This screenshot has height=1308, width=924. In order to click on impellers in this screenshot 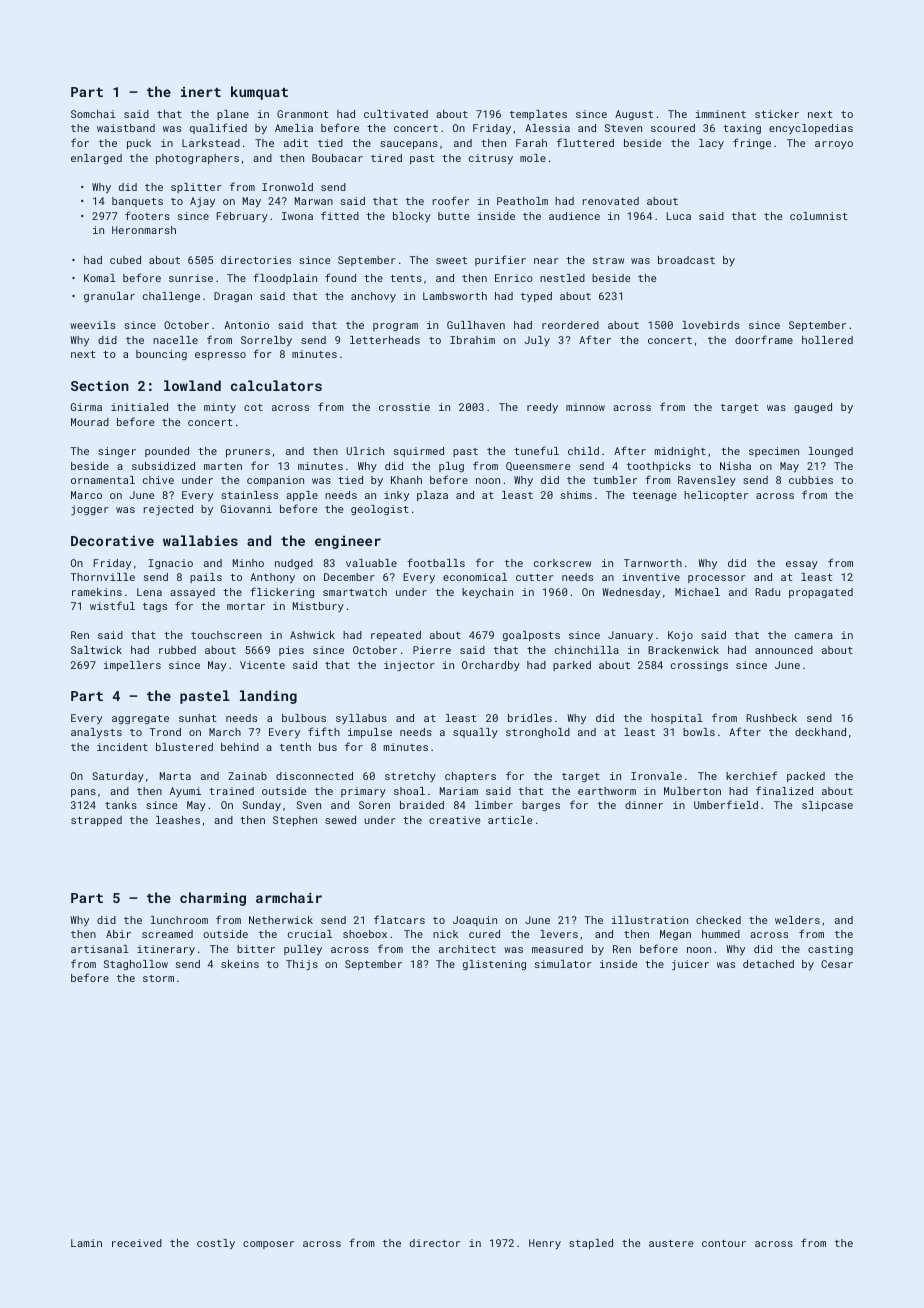, I will do `click(132, 666)`.
